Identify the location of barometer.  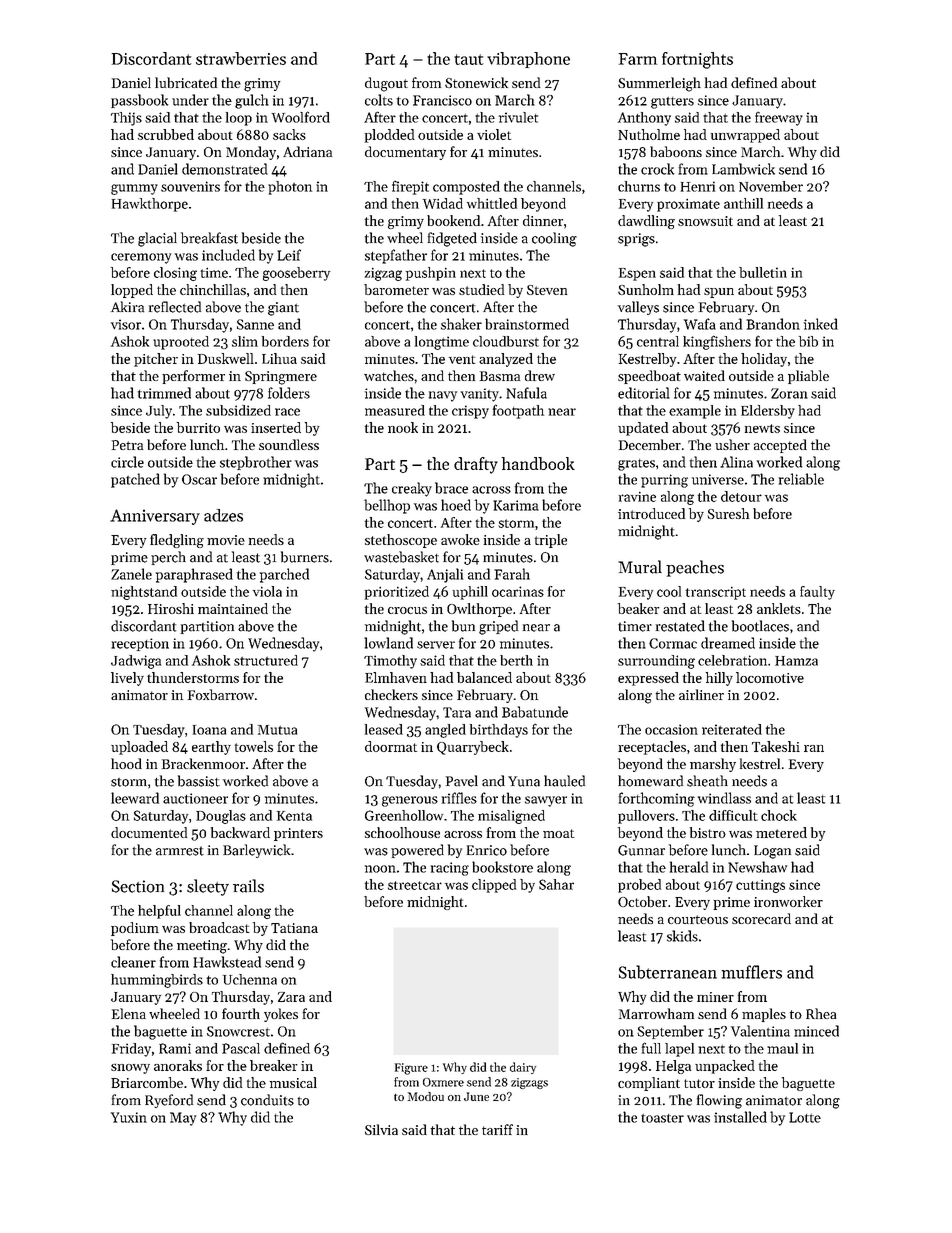
(396, 289).
